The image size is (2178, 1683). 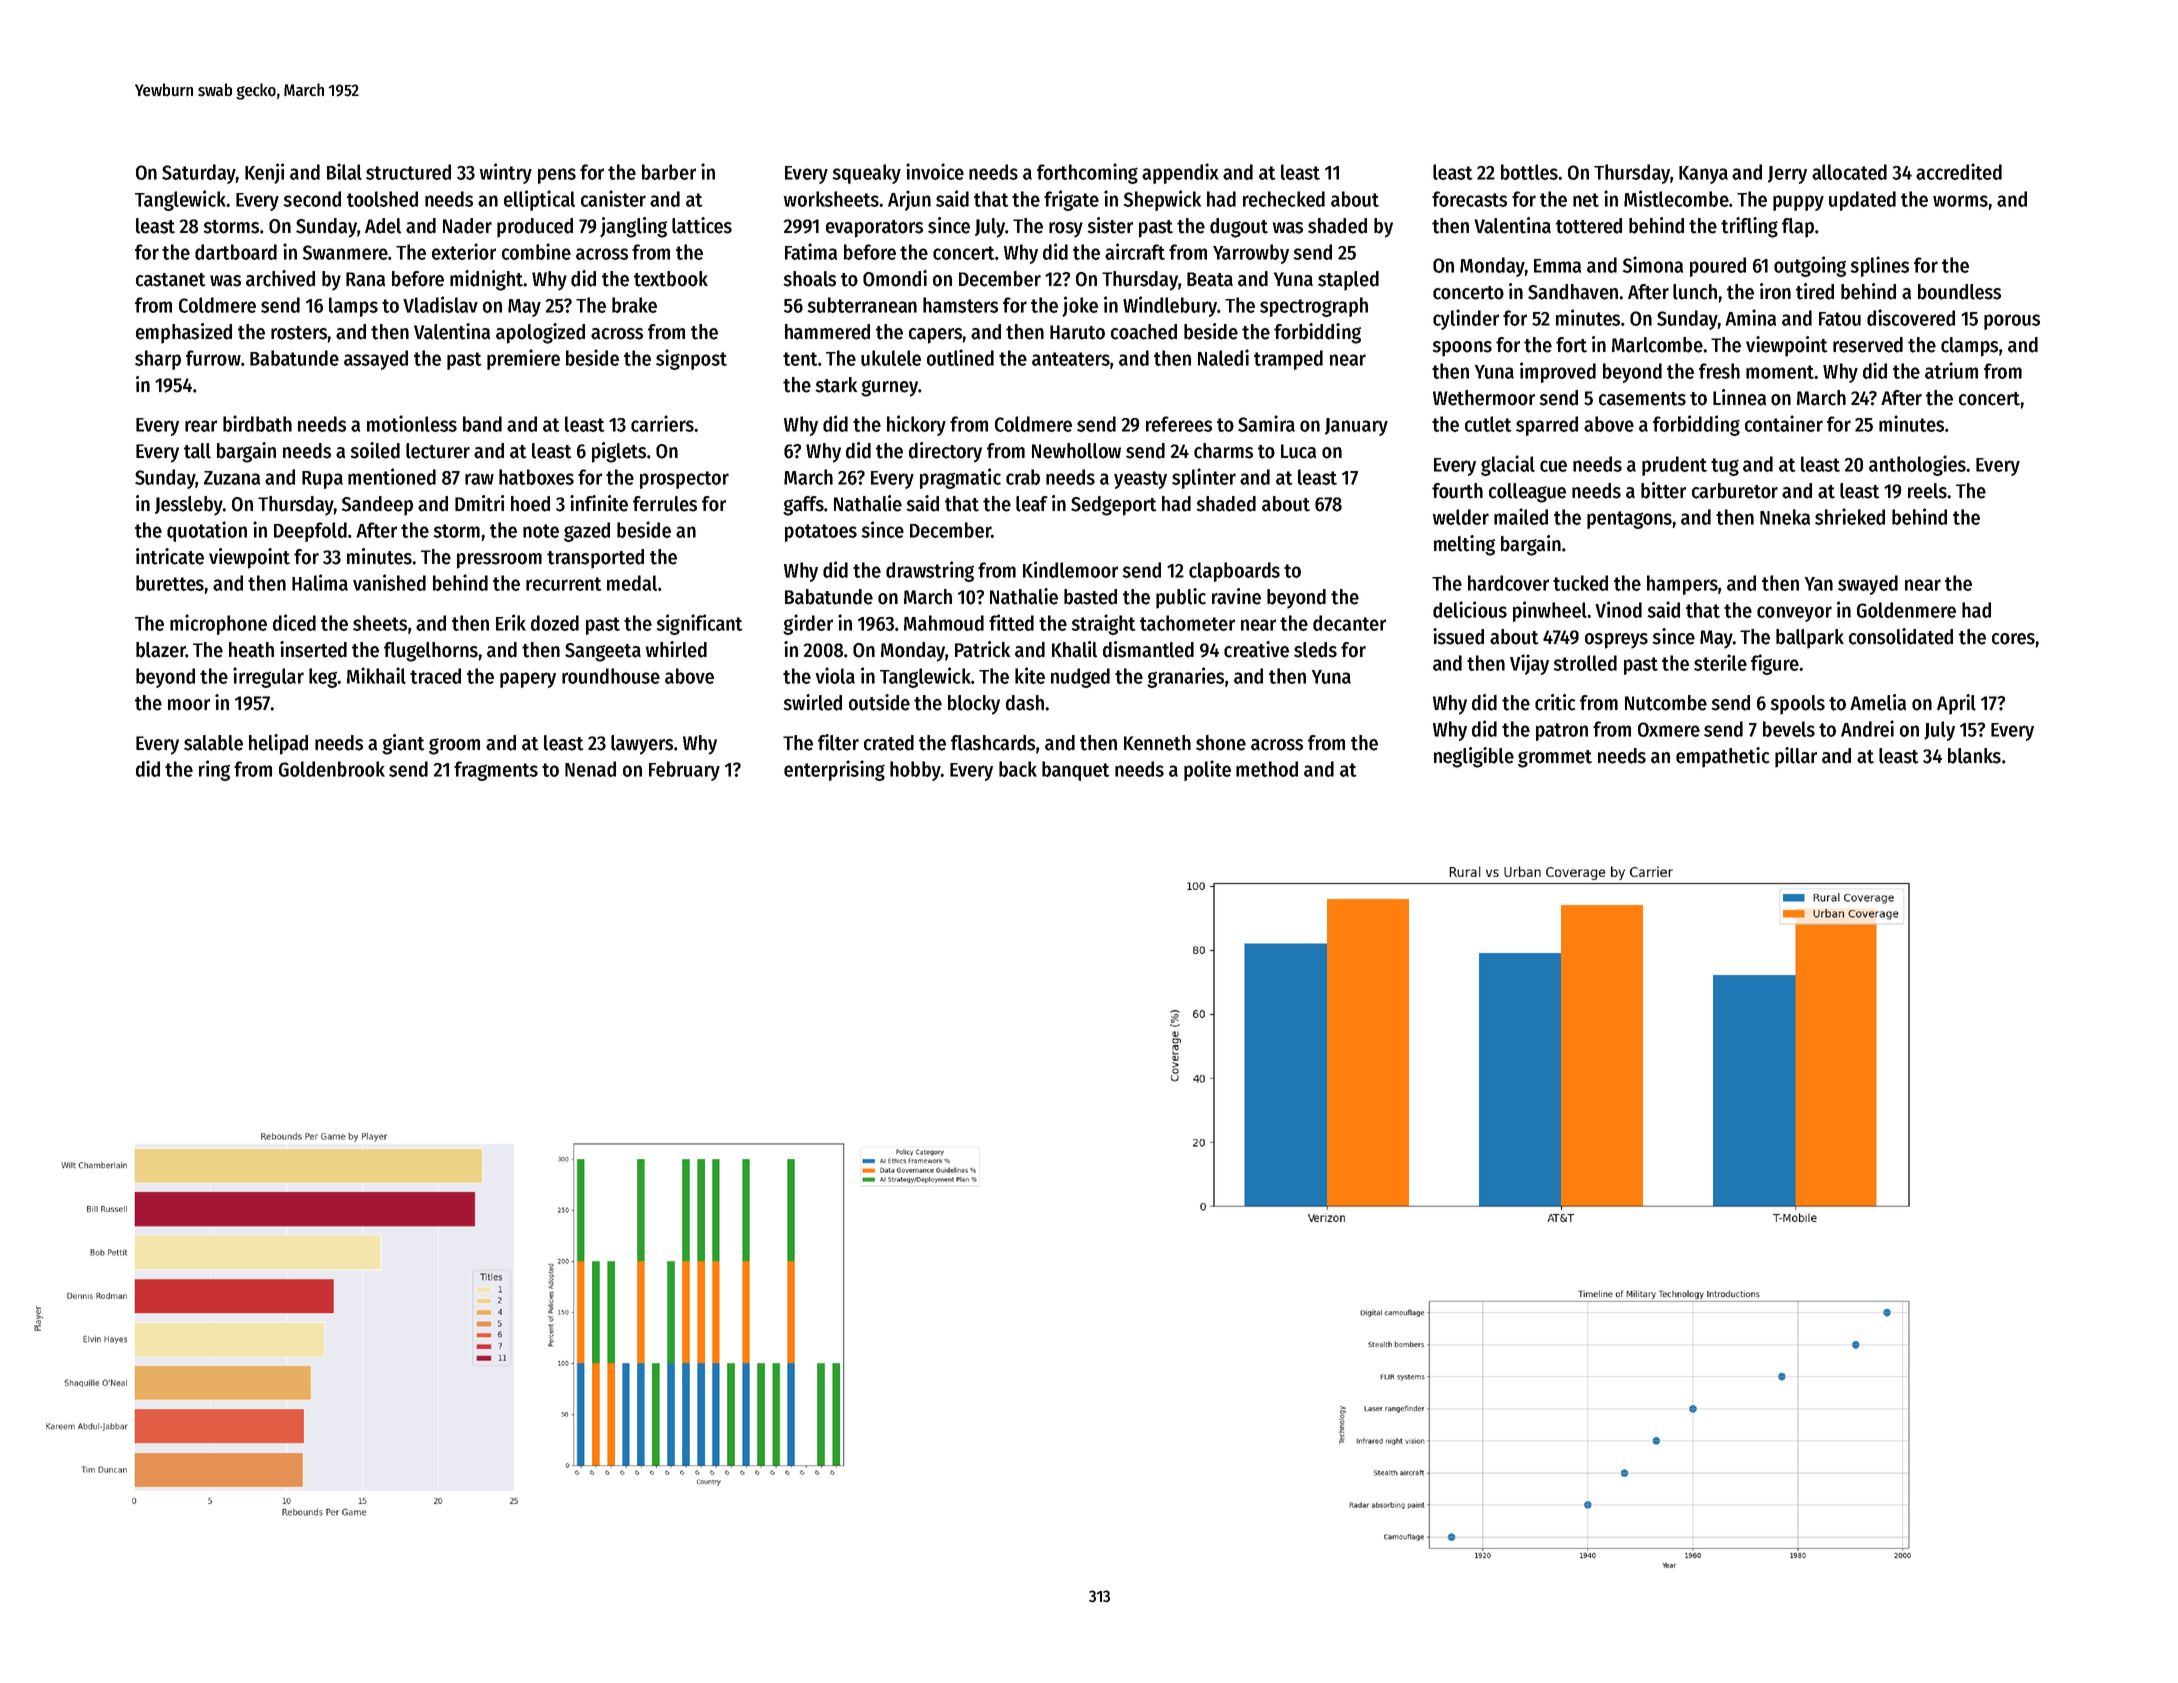 What do you see at coordinates (299, 333) in the image?
I see `rosters` at bounding box center [299, 333].
